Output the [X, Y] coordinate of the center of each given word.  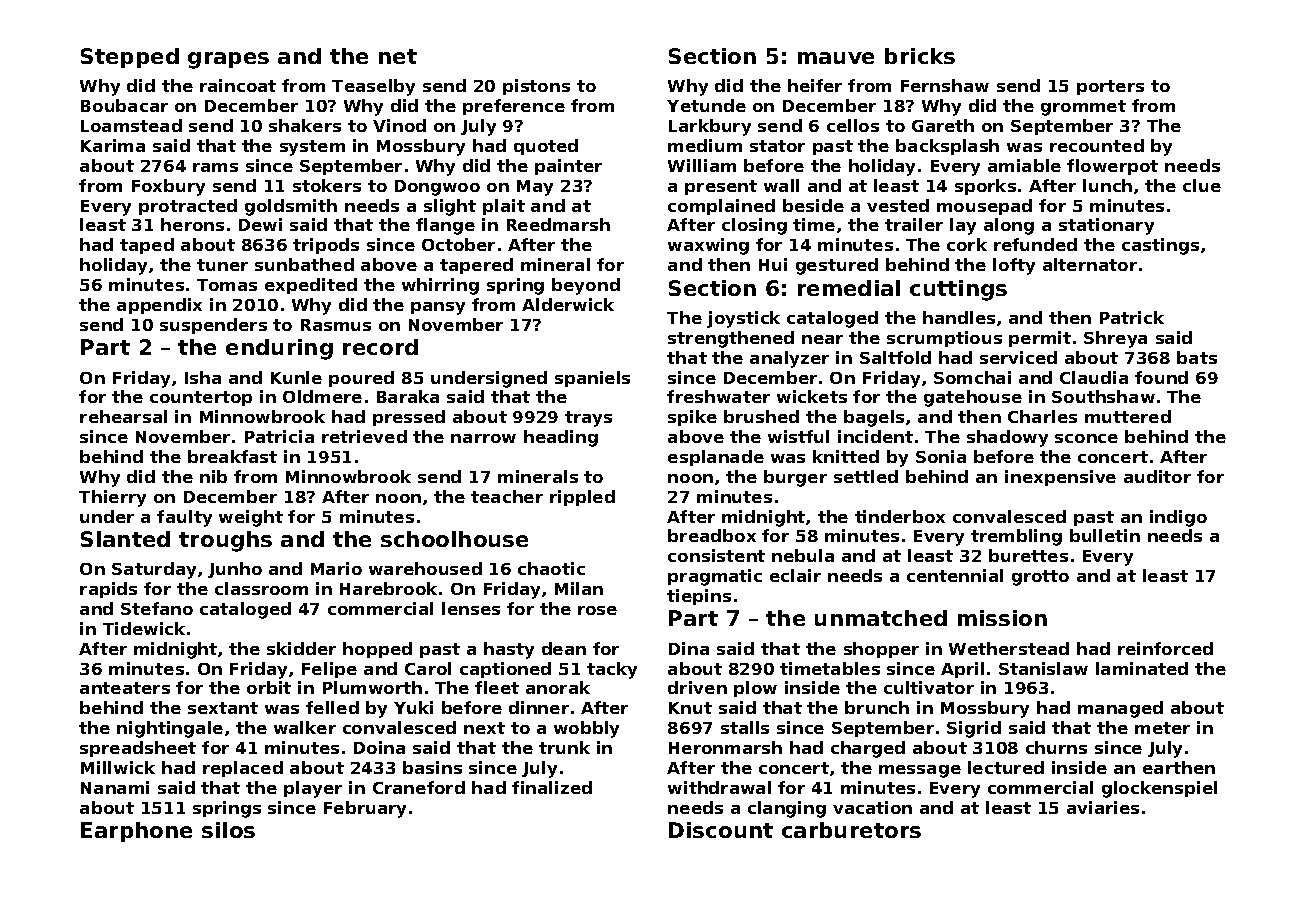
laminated [1142, 668]
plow [755, 689]
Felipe [329, 670]
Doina [379, 747]
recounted [1097, 145]
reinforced [1165, 648]
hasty [509, 650]
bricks [920, 56]
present [721, 187]
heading [561, 438]
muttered [1128, 416]
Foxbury [168, 187]
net [398, 56]
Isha [203, 377]
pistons [536, 87]
